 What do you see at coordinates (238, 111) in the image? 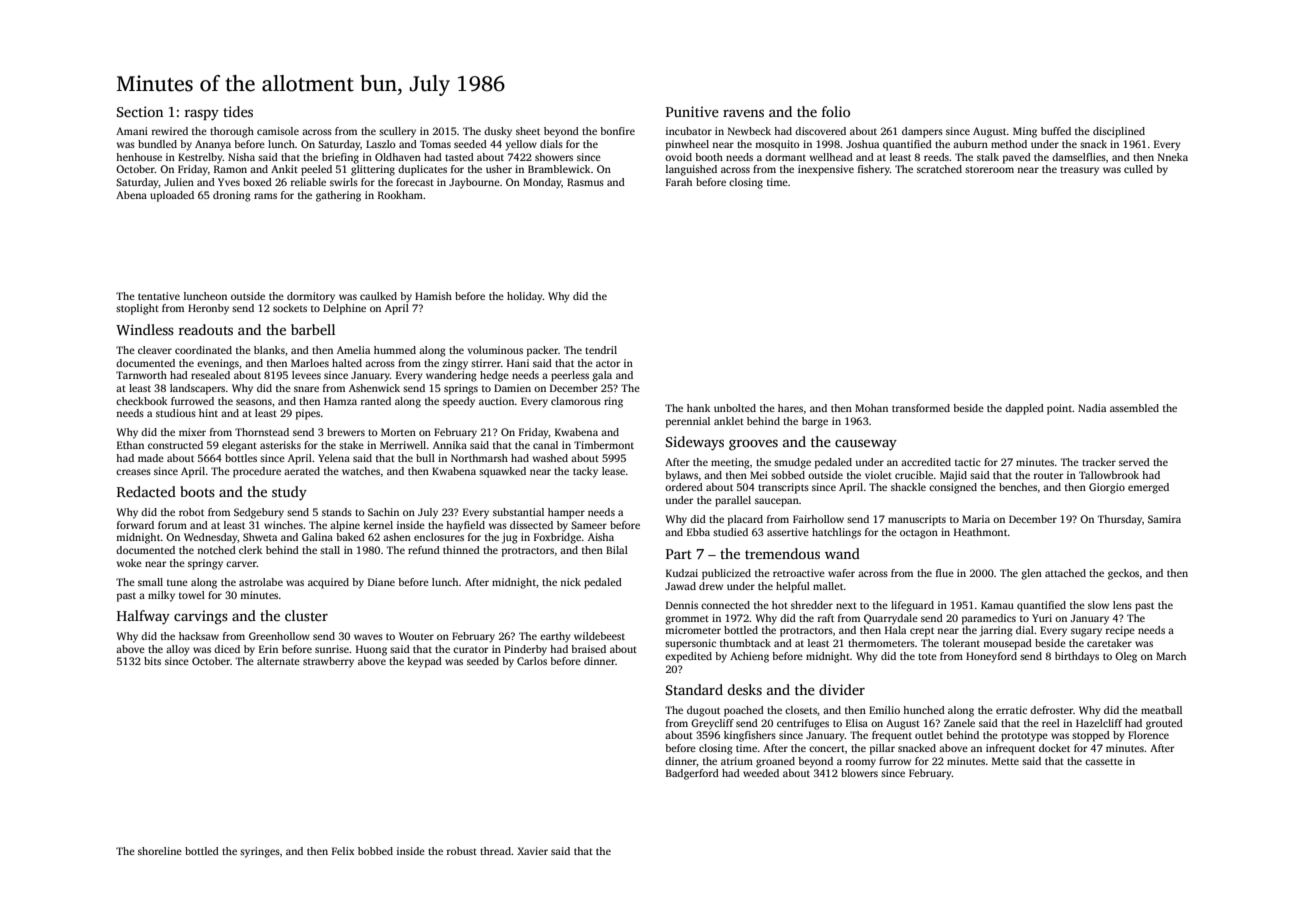
I see `tides` at bounding box center [238, 111].
